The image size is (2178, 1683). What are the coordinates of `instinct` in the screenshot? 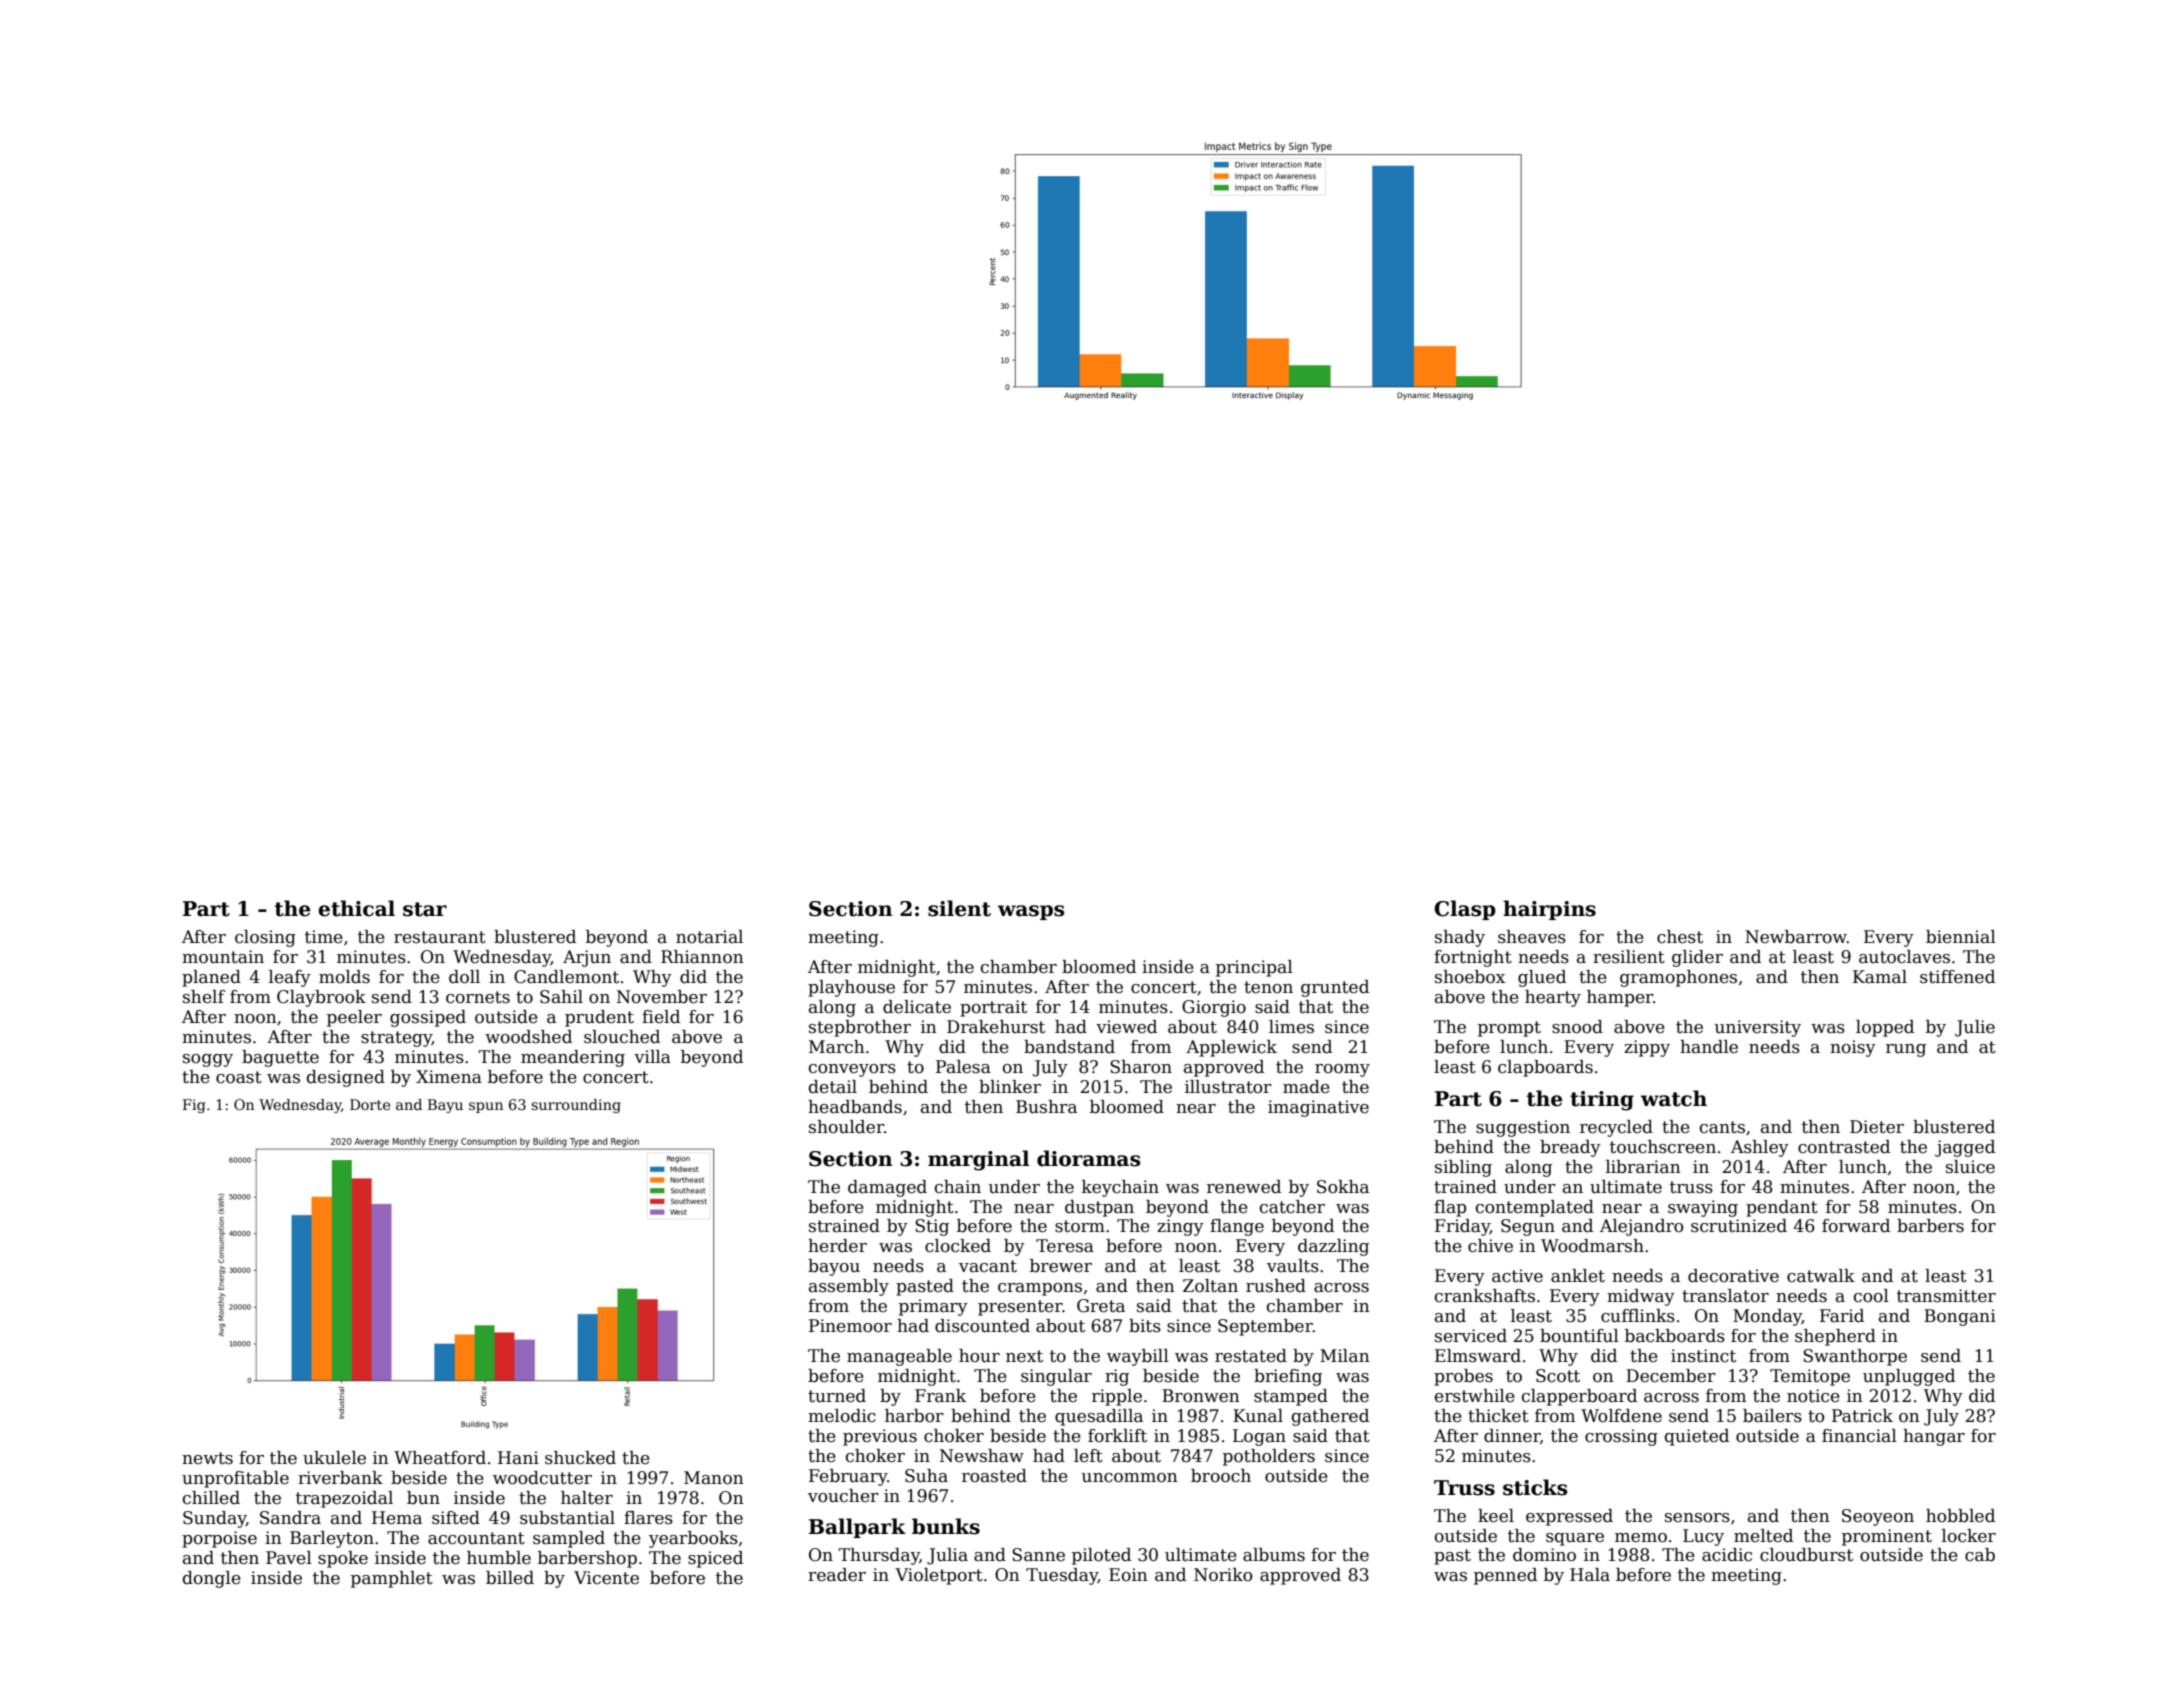 It's located at (1703, 1356).
